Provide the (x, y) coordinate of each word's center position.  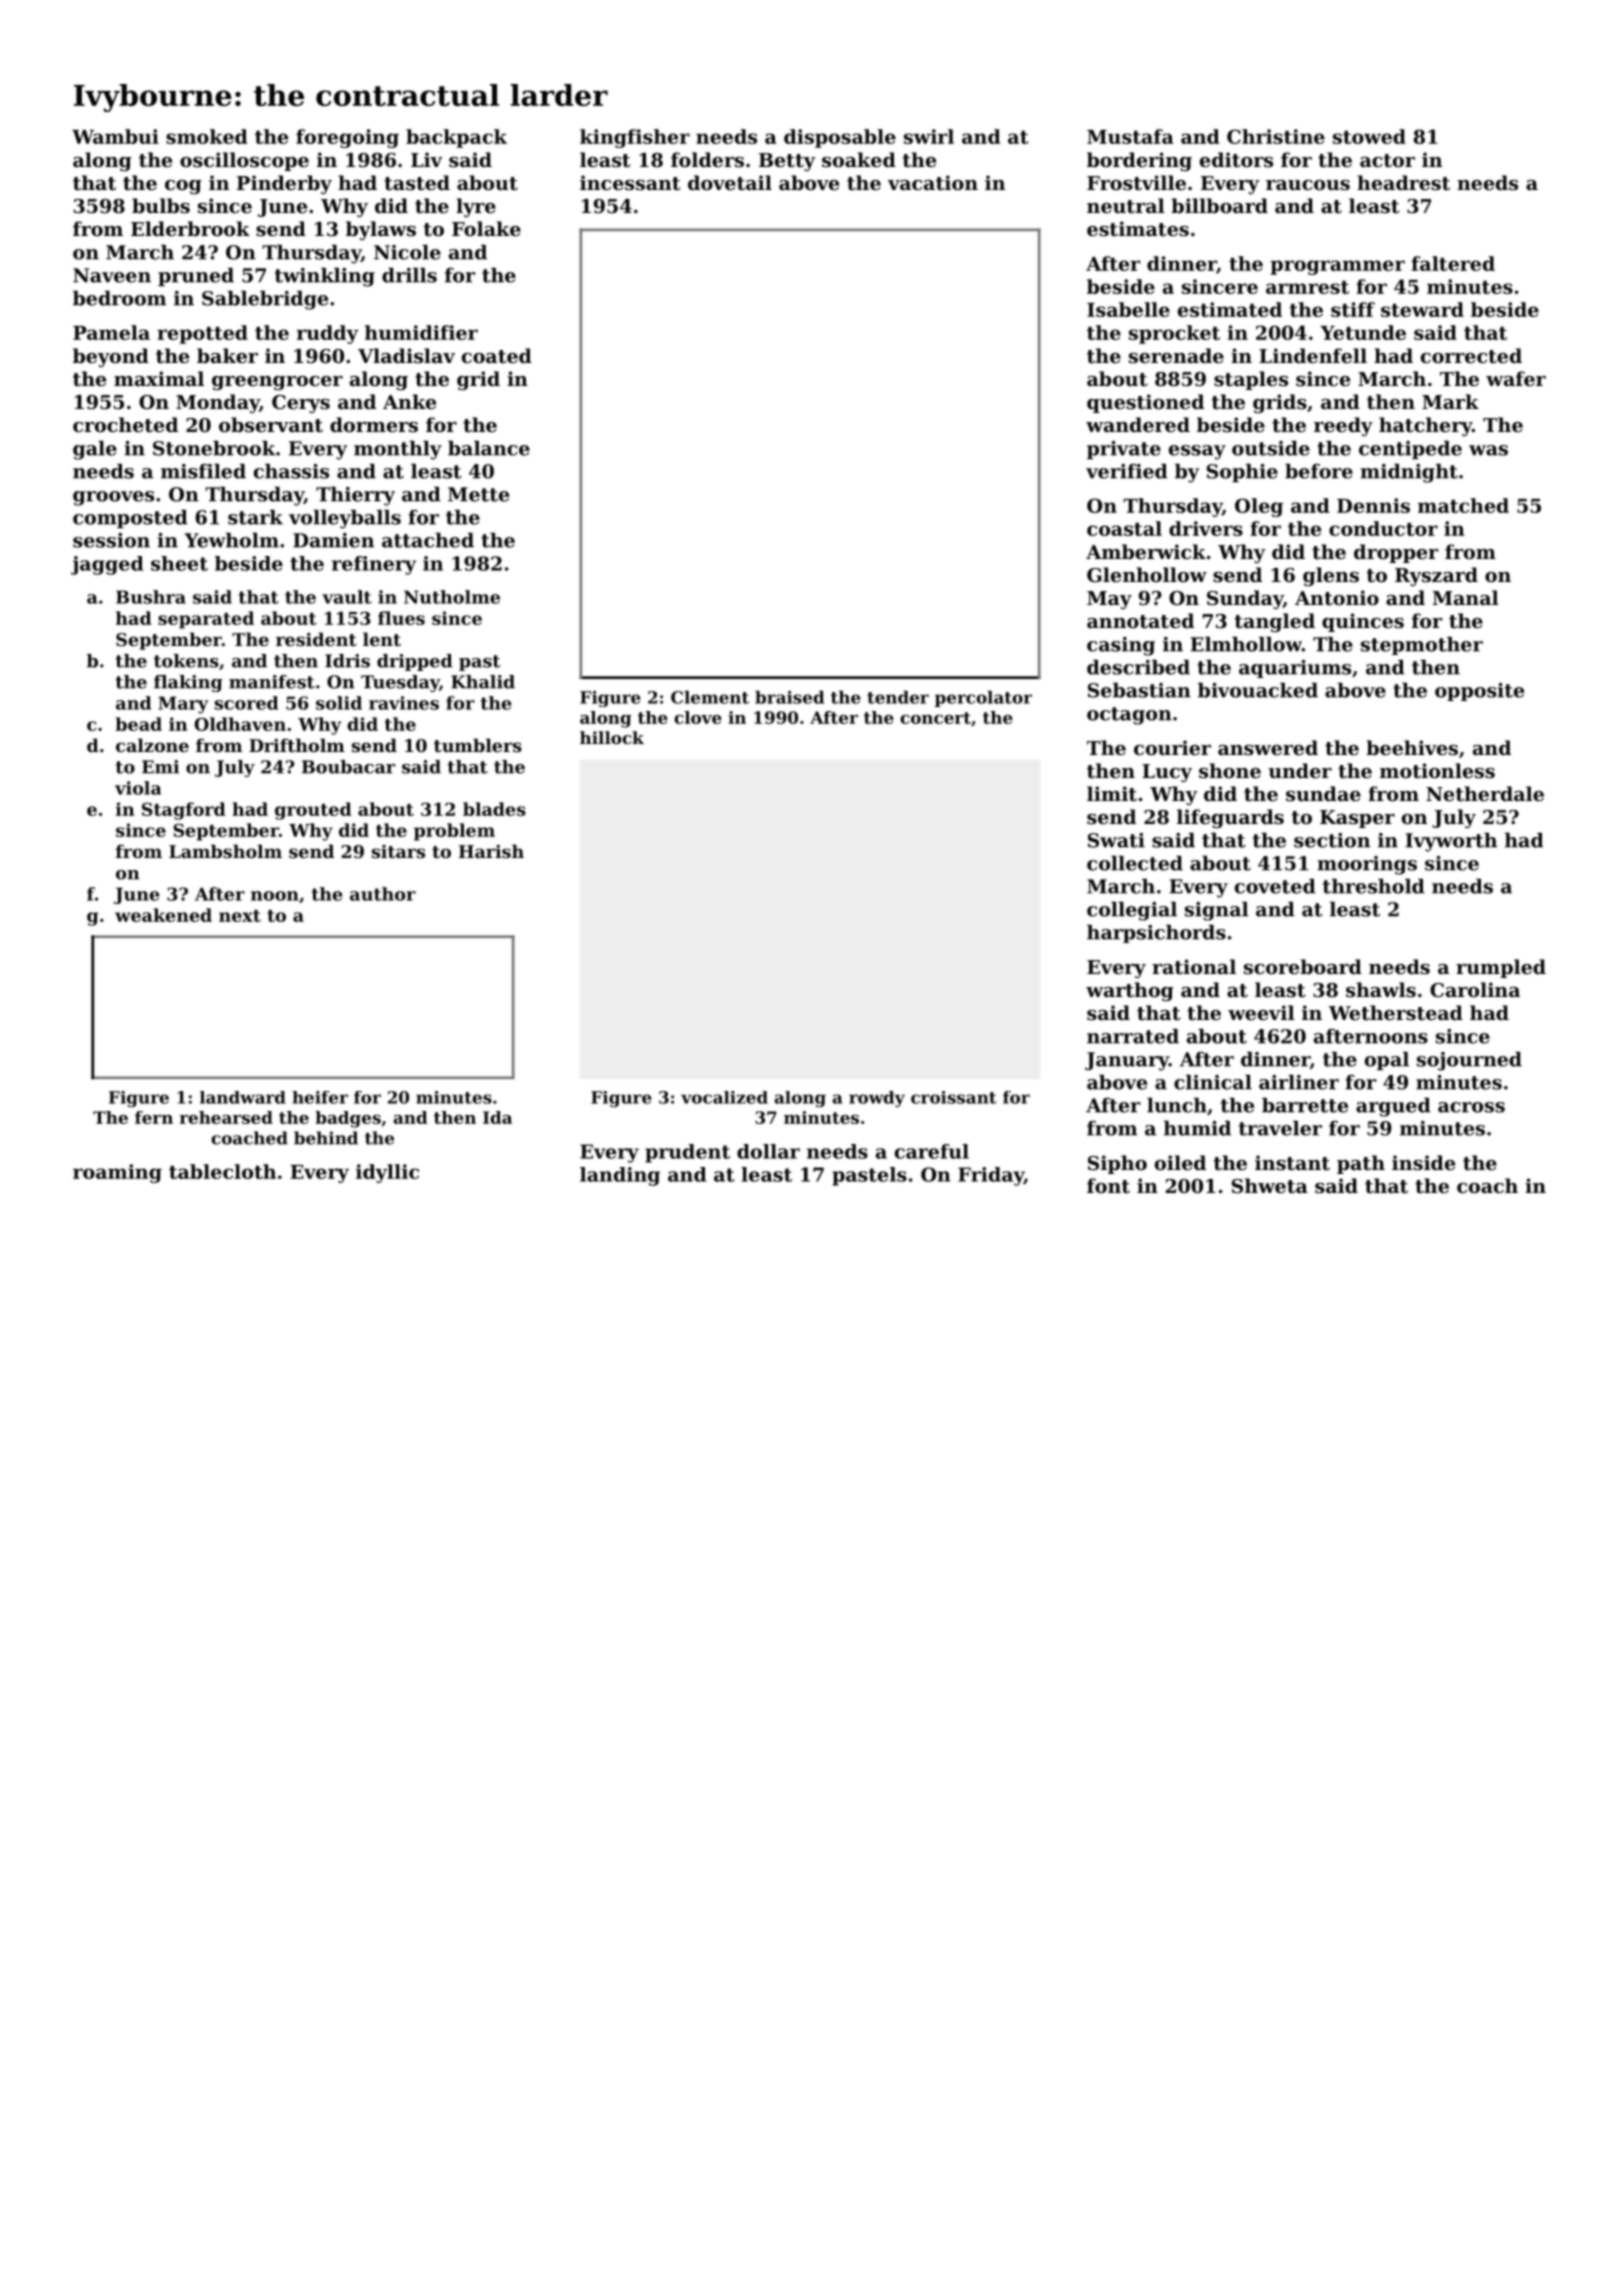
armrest (1307, 287)
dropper (1396, 553)
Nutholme (452, 597)
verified (1127, 471)
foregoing (347, 138)
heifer (320, 1097)
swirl (929, 136)
